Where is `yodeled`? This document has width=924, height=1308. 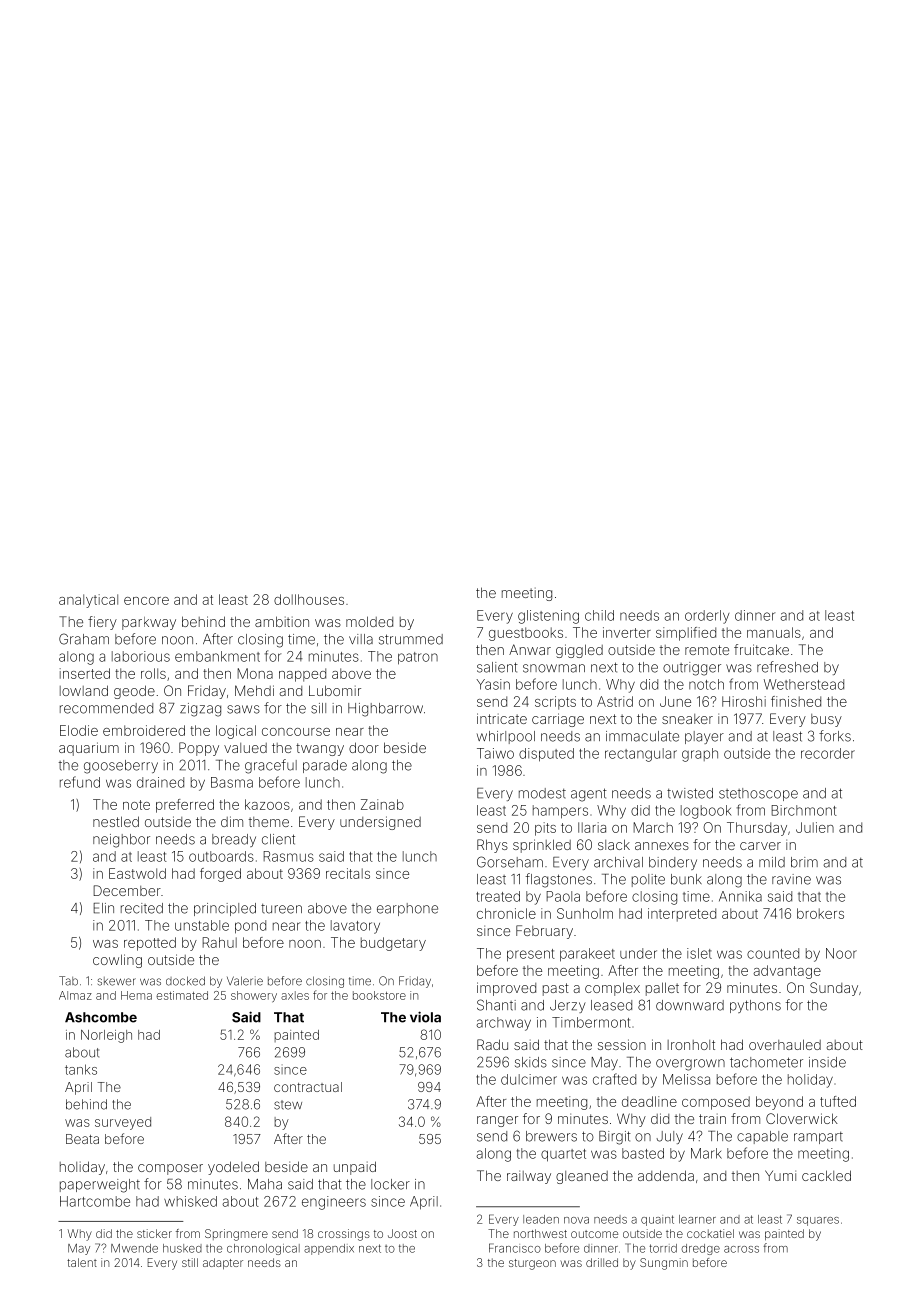
yodeled is located at coordinates (233, 1168).
